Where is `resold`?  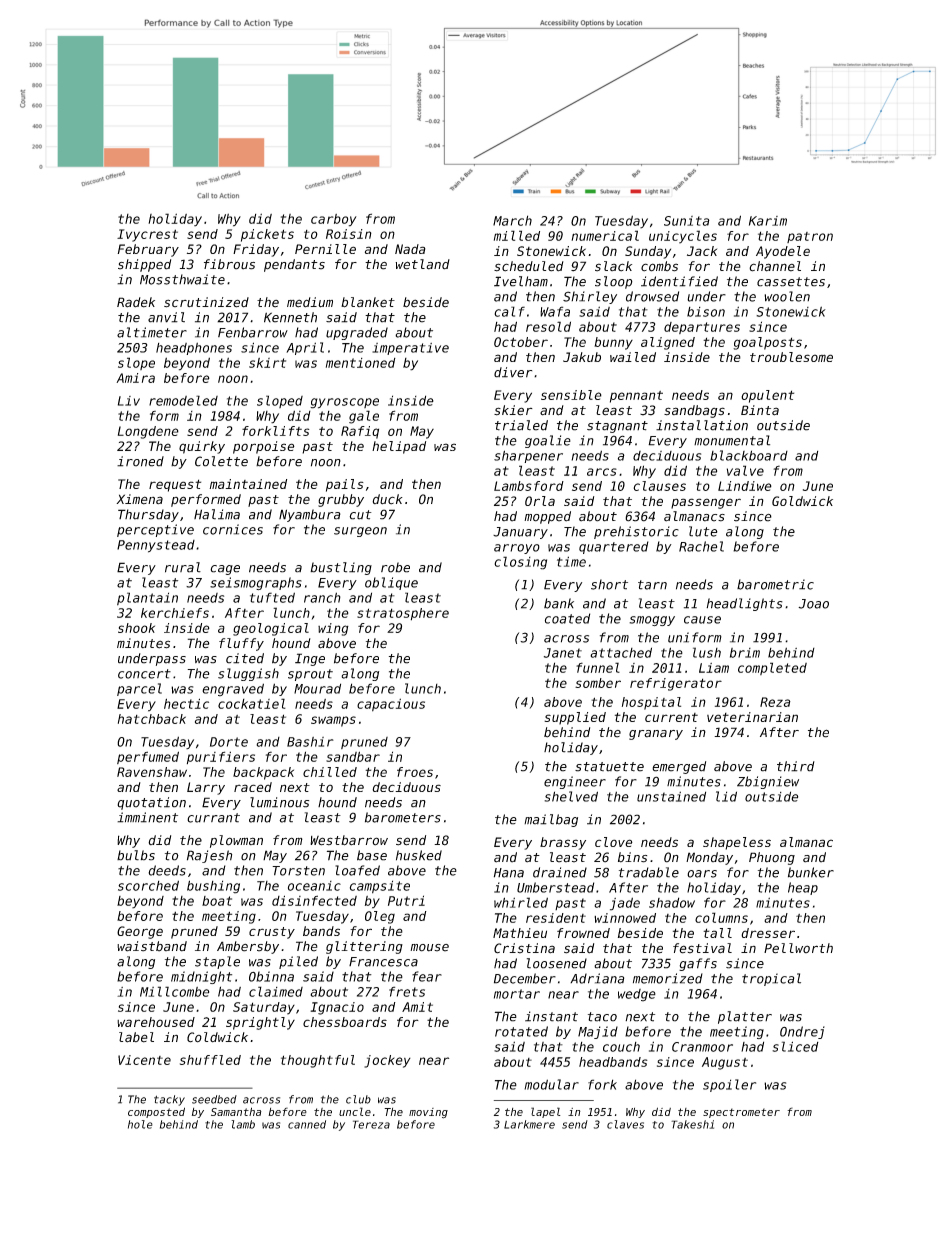
resold is located at coordinates (548, 326).
